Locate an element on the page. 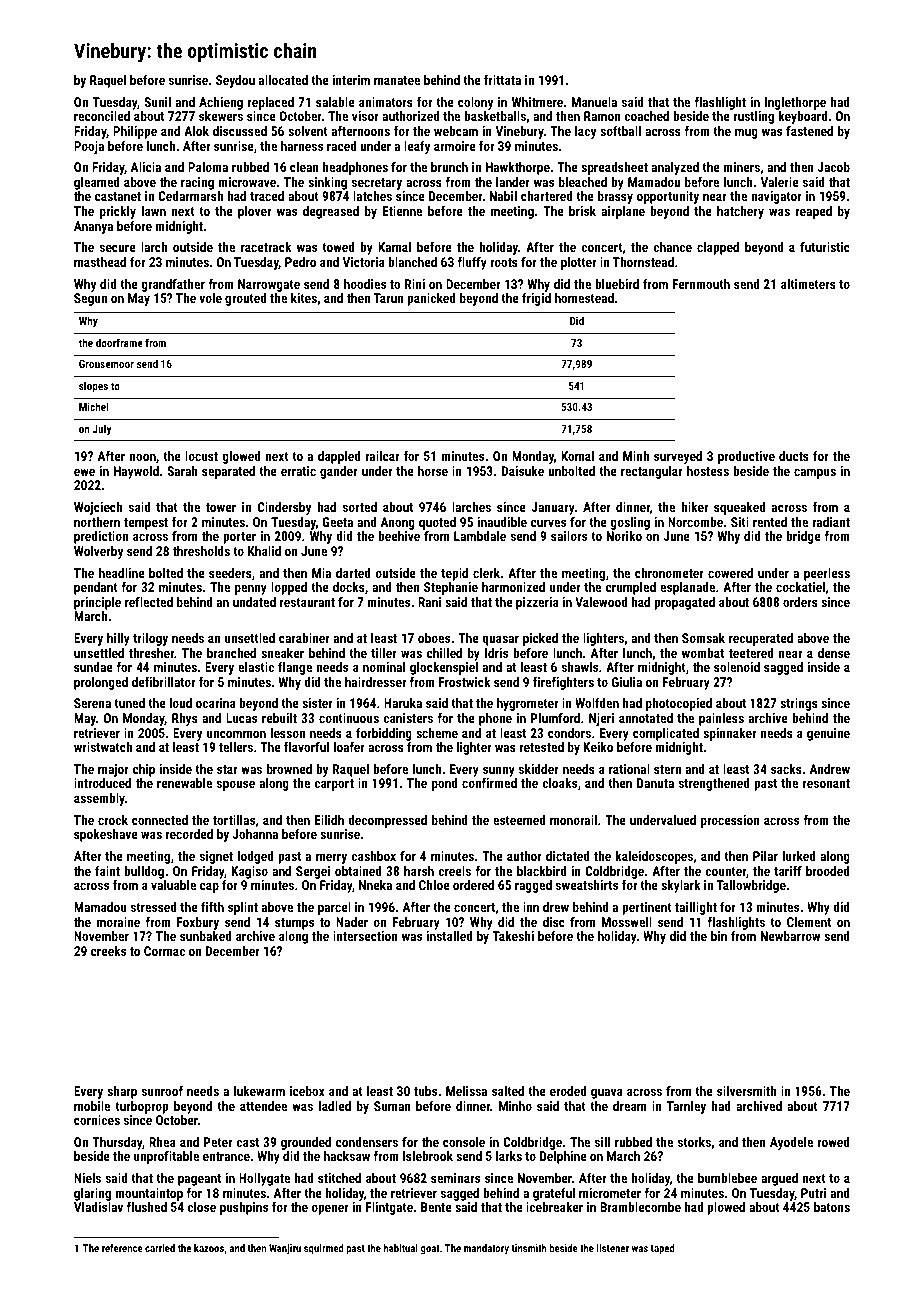 Image resolution: width=924 pixels, height=1308 pixels. Whitmere is located at coordinates (537, 102).
